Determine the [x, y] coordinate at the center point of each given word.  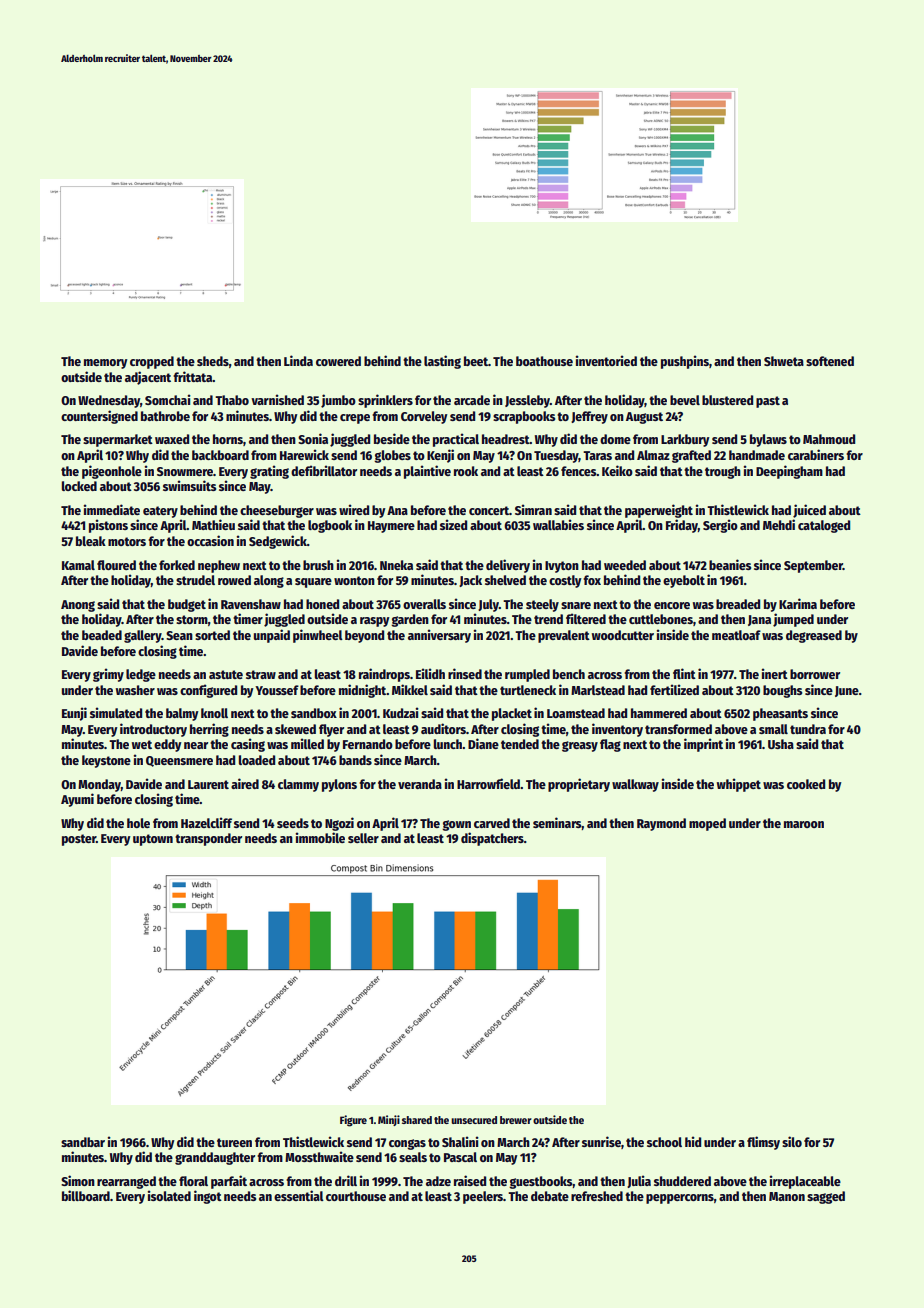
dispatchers [492, 839]
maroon [804, 824]
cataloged [824, 526]
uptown [153, 840]
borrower [815, 674]
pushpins [685, 362]
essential [299, 1195]
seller [363, 838]
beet [476, 361]
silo [792, 1141]
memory [106, 364]
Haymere [391, 527]
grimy [108, 675]
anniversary [439, 636]
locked [79, 486]
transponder [208, 839]
